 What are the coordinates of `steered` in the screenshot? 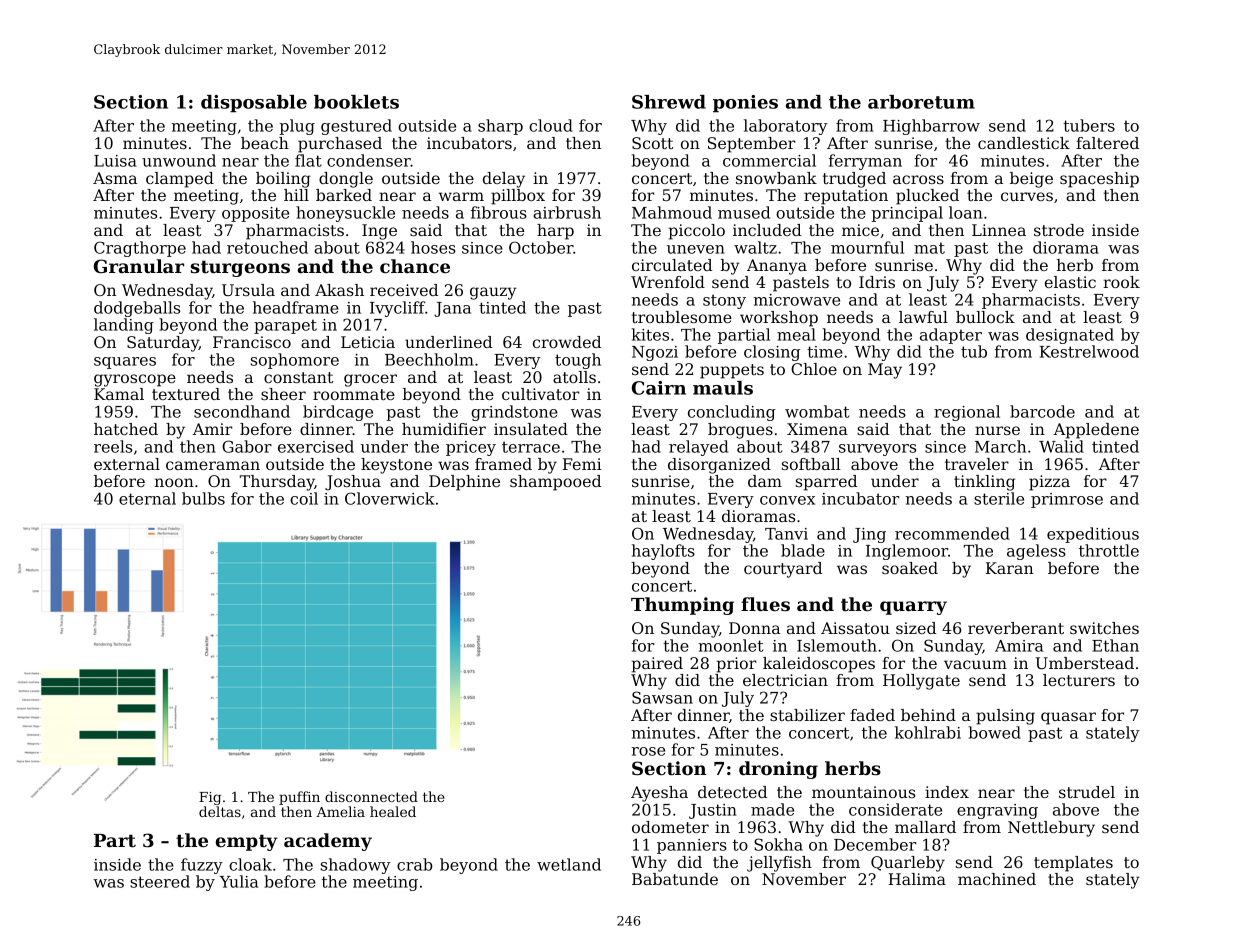 It's located at (160, 881).
